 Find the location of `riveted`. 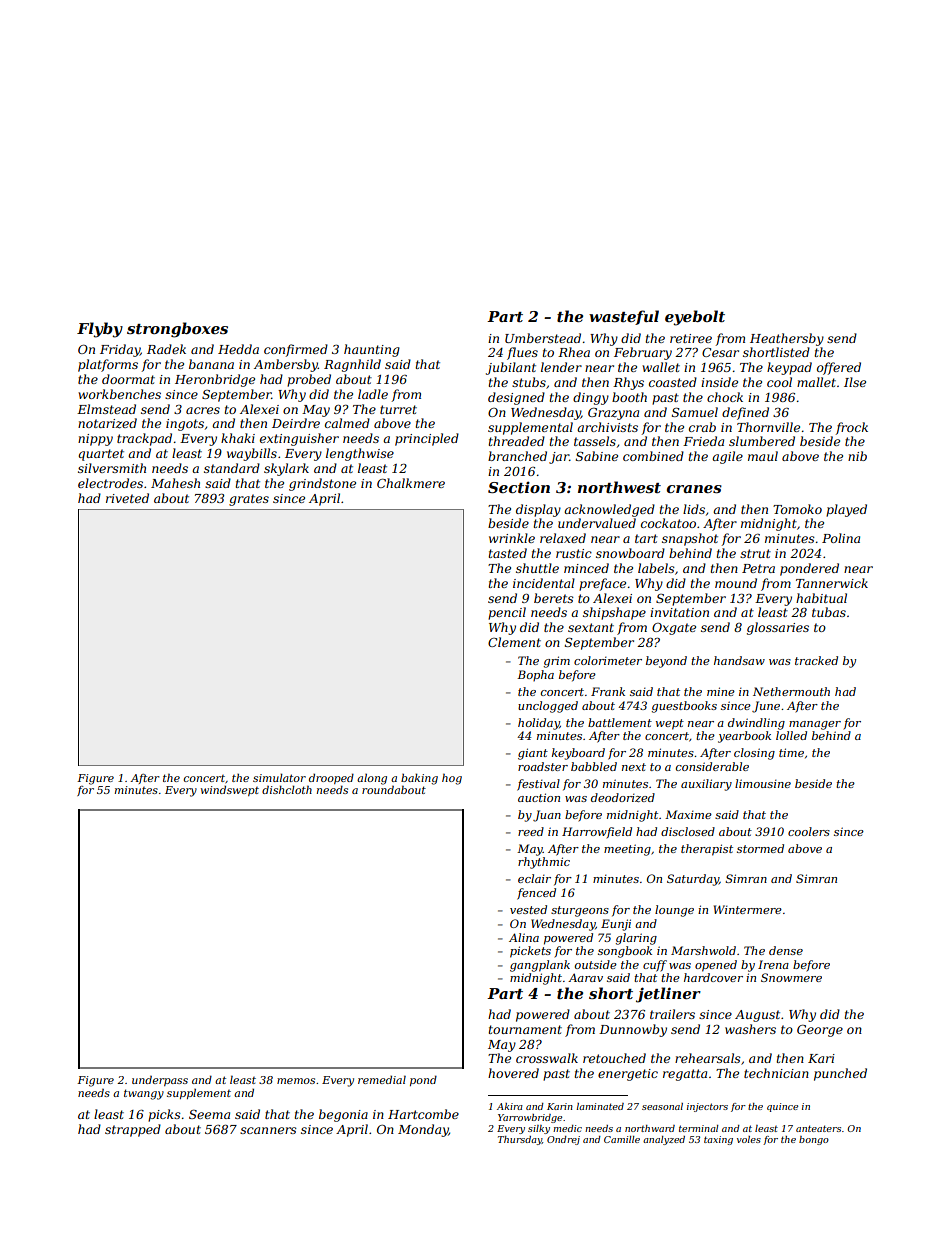

riveted is located at coordinates (127, 498).
